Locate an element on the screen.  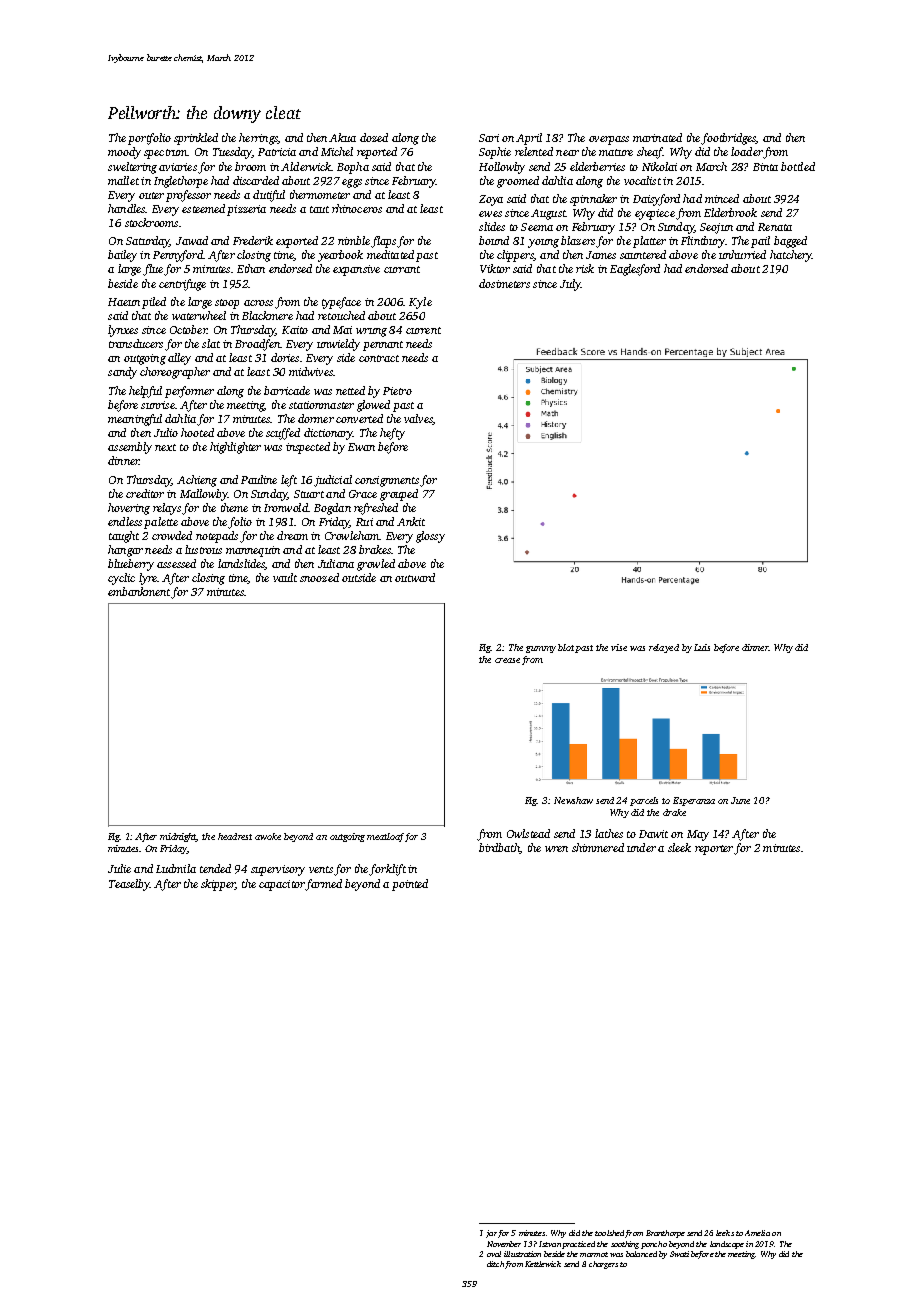
unhurried is located at coordinates (742, 254).
